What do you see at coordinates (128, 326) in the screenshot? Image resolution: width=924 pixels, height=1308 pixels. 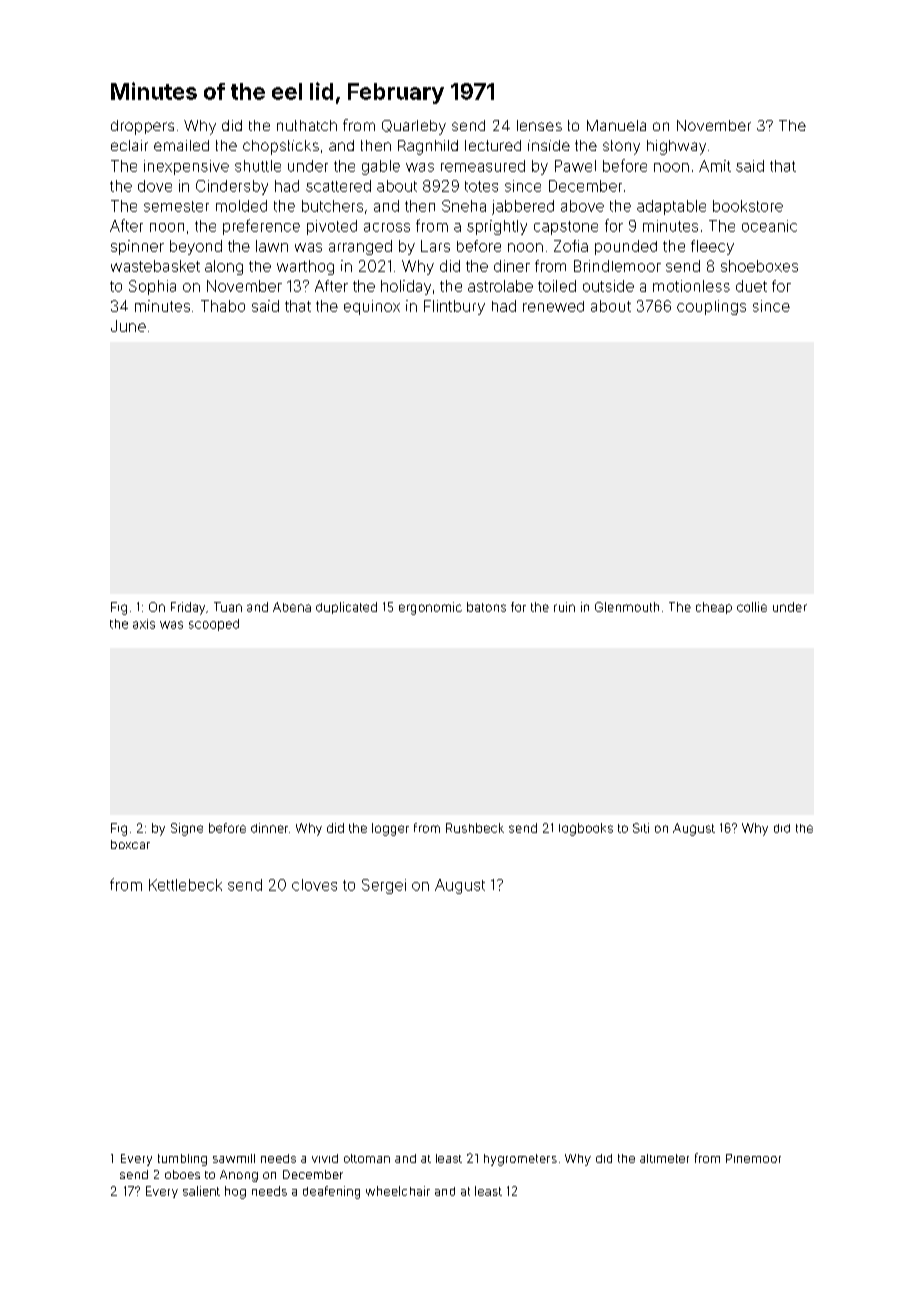 I see `June` at bounding box center [128, 326].
